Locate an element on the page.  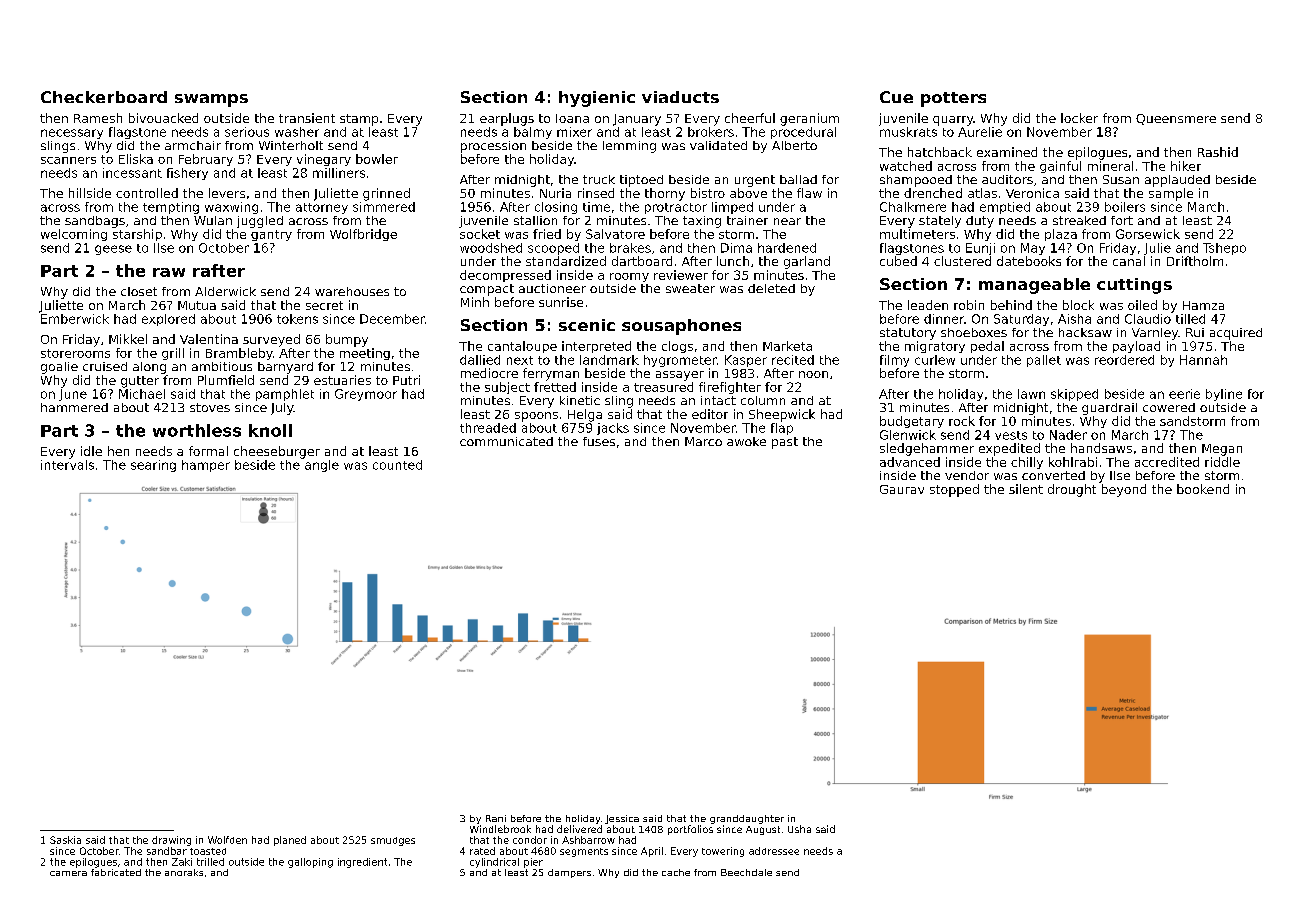
camera is located at coordinates (68, 873).
